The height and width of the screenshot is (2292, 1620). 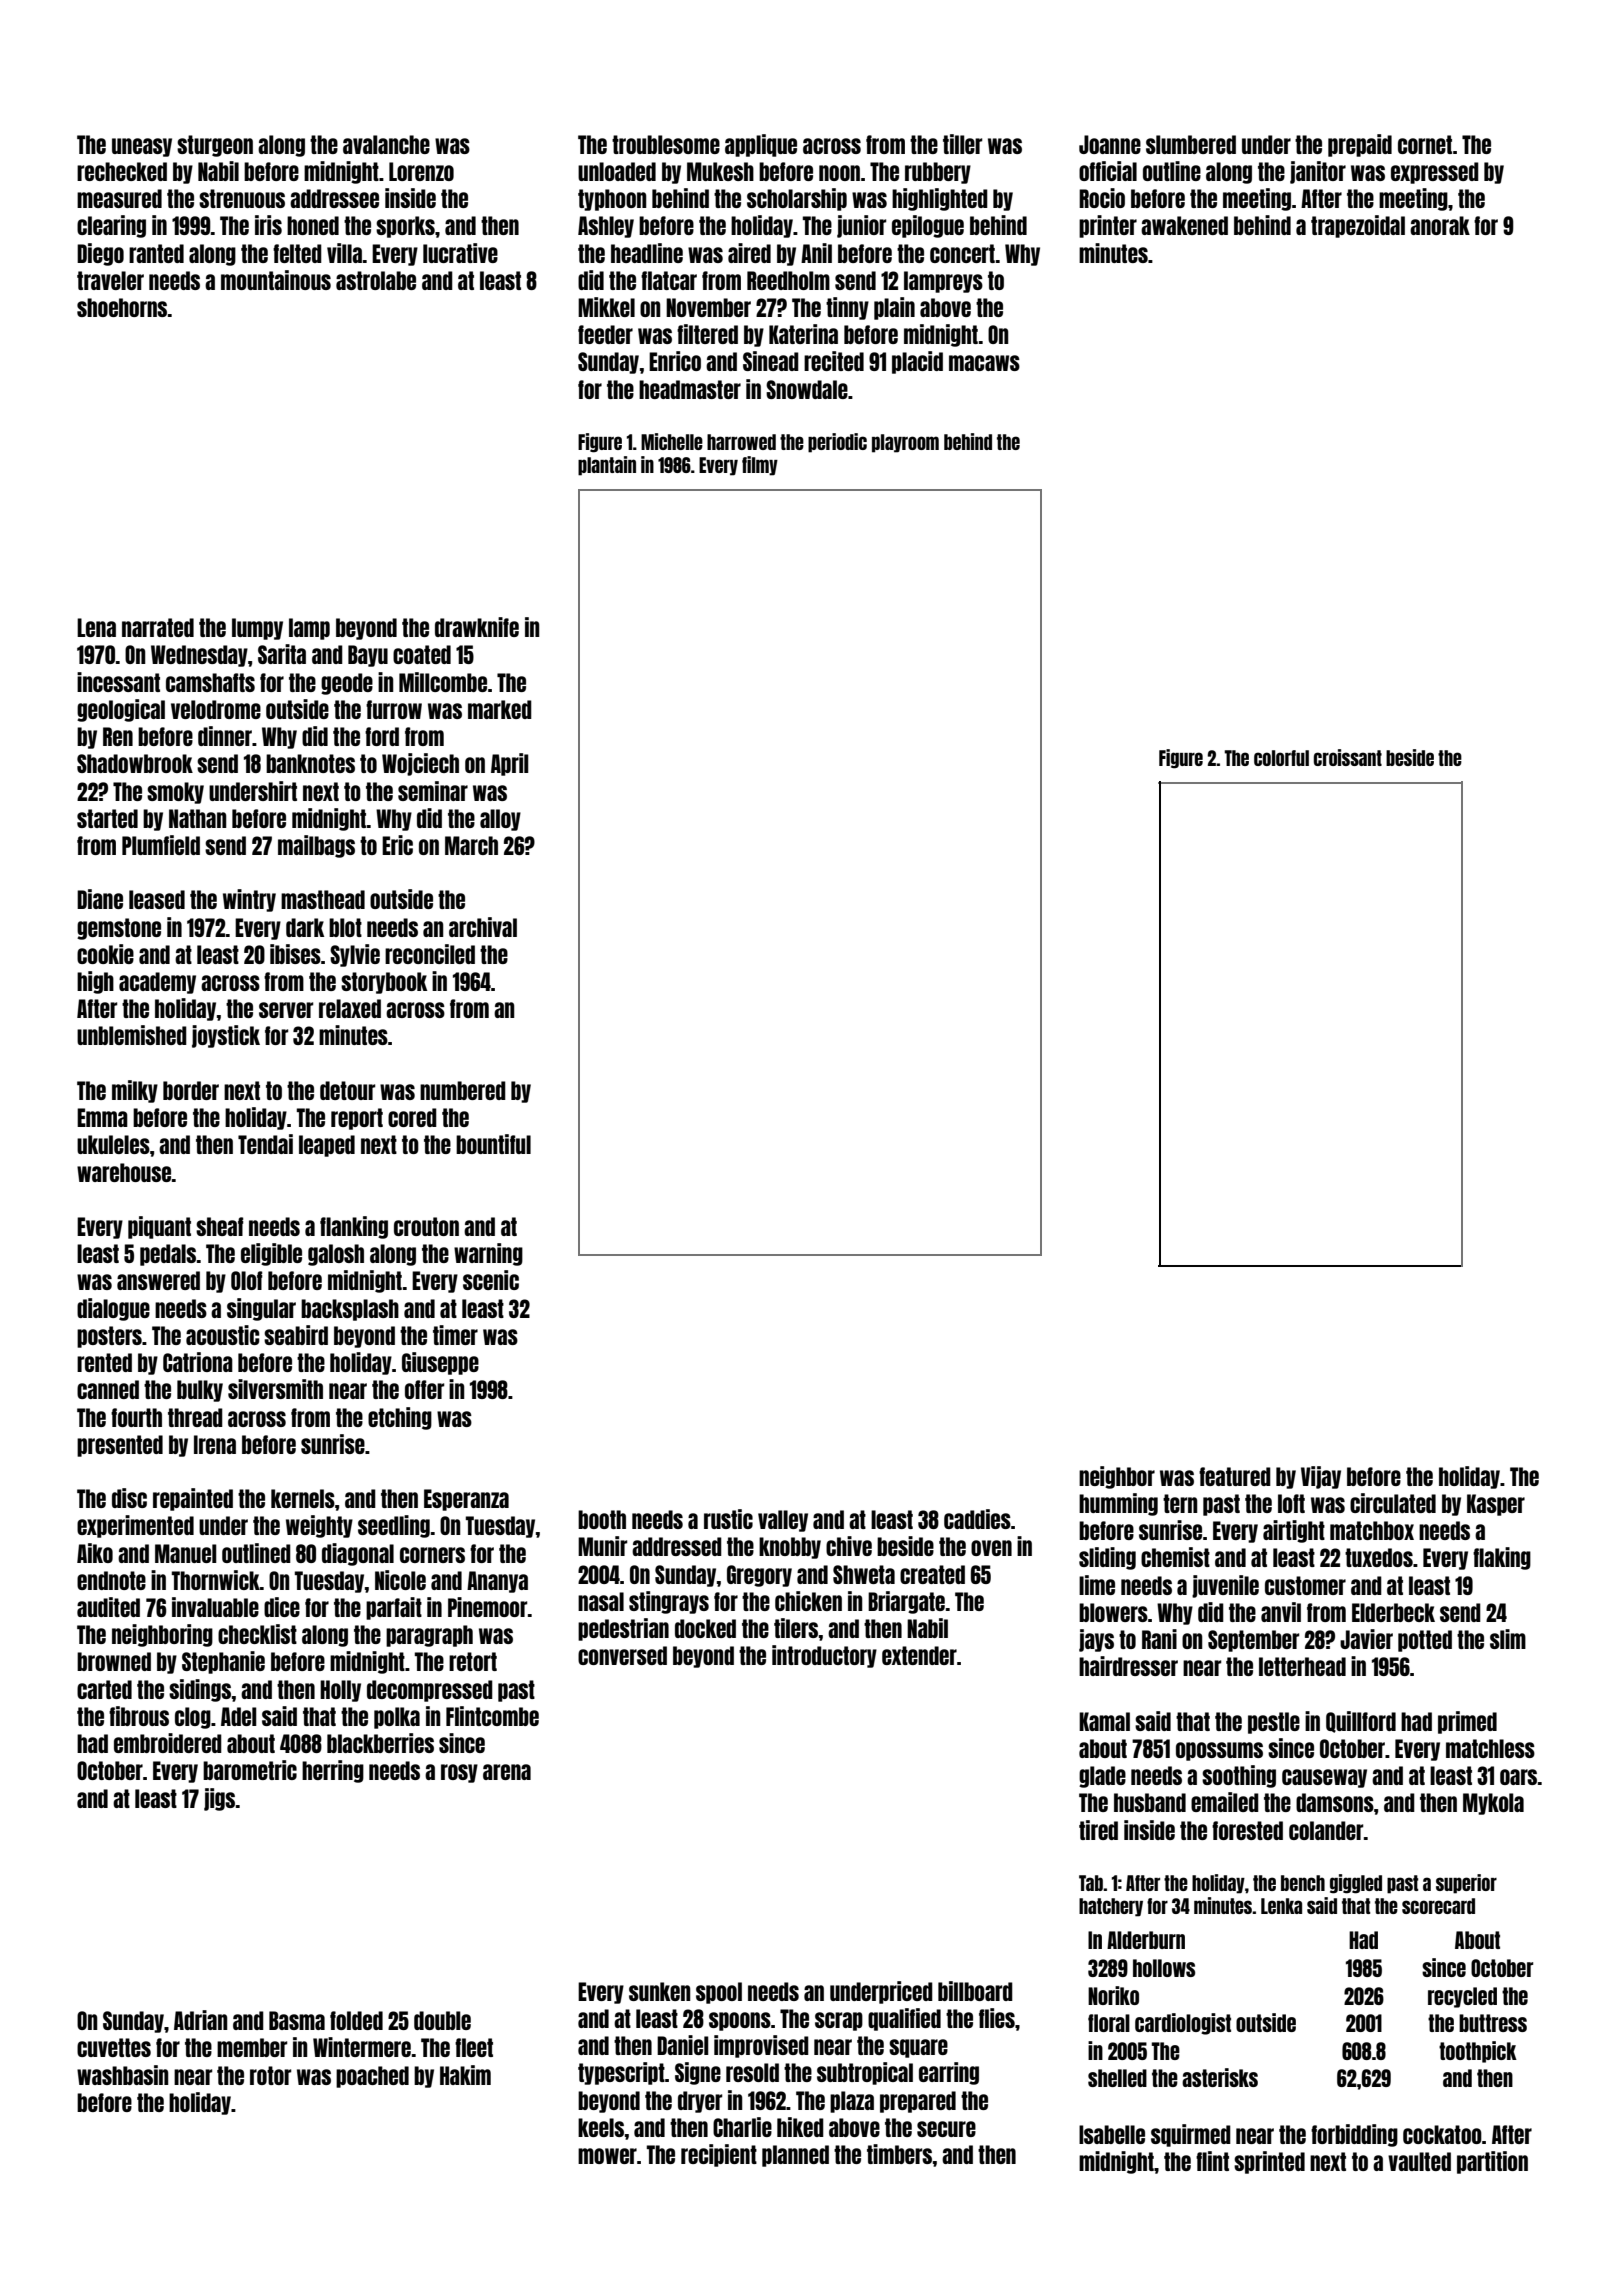 What do you see at coordinates (690, 389) in the screenshot?
I see `headmaster` at bounding box center [690, 389].
